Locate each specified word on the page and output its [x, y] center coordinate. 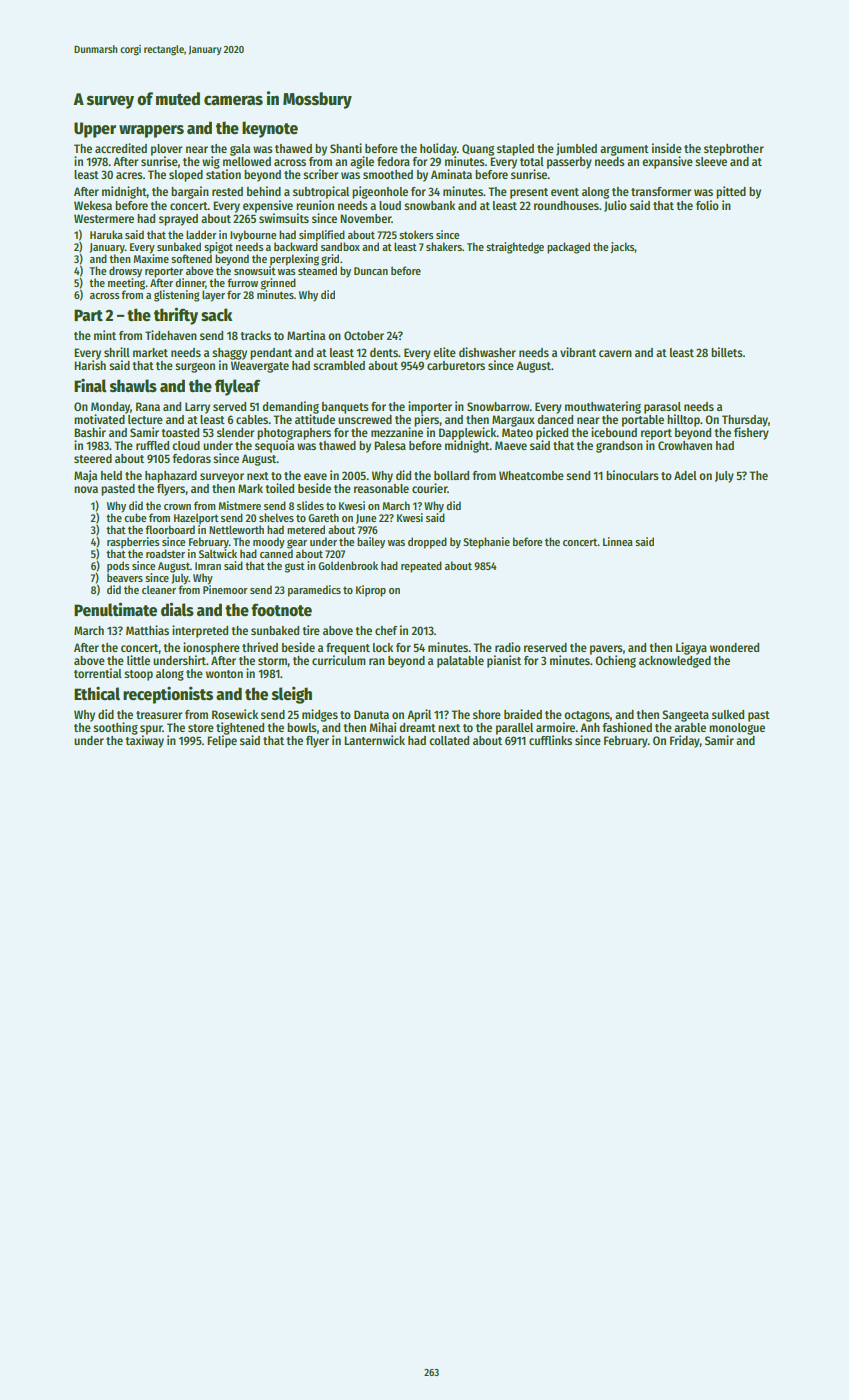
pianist [504, 661]
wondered [734, 647]
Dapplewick [468, 433]
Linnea [618, 541]
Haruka [106, 234]
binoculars [632, 475]
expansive [667, 162]
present [529, 193]
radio [508, 647]
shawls [133, 386]
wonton [224, 674]
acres [129, 175]
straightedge [515, 248]
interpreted [200, 631]
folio [707, 205]
